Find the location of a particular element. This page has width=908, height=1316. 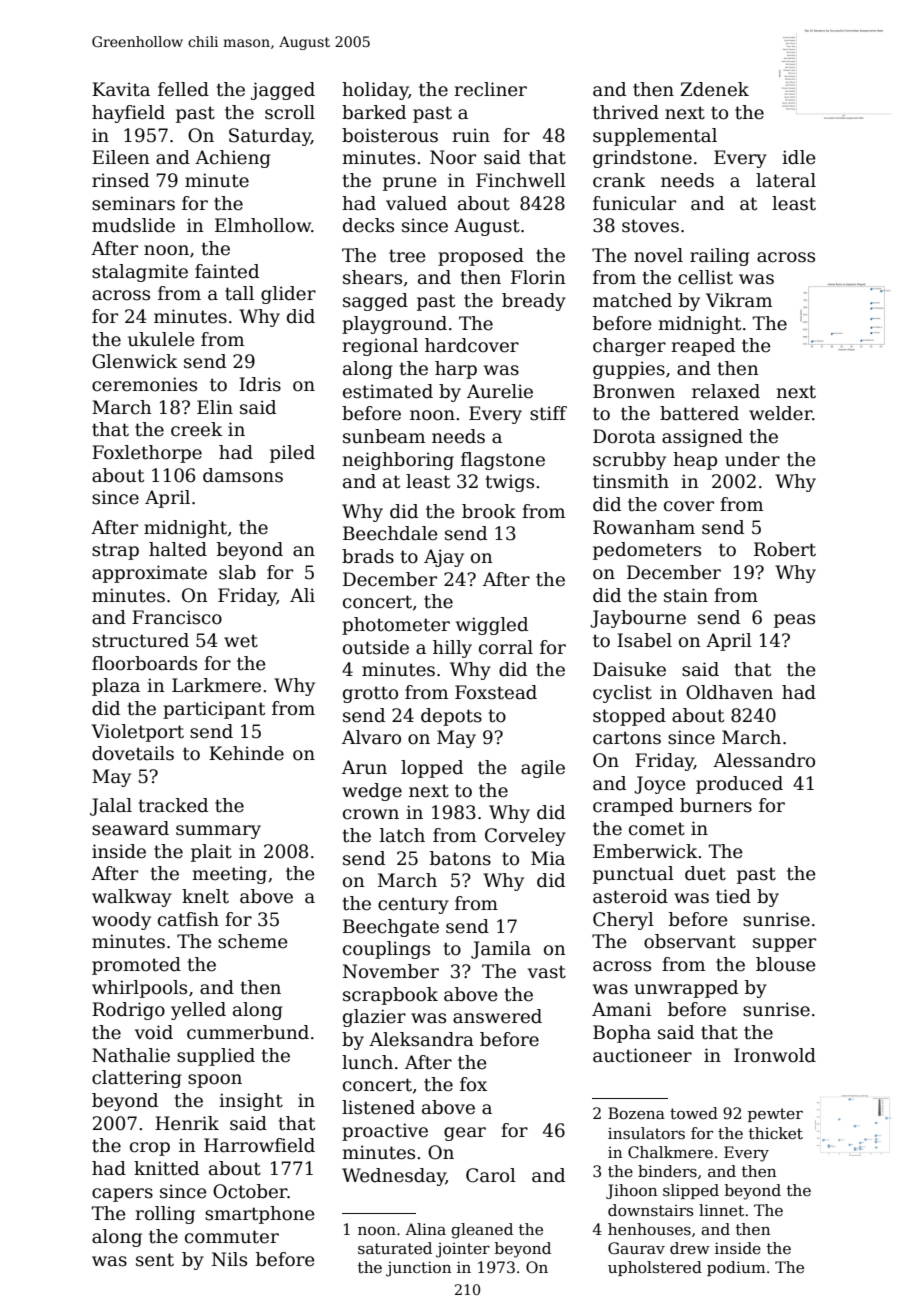

brook is located at coordinates (489, 511).
